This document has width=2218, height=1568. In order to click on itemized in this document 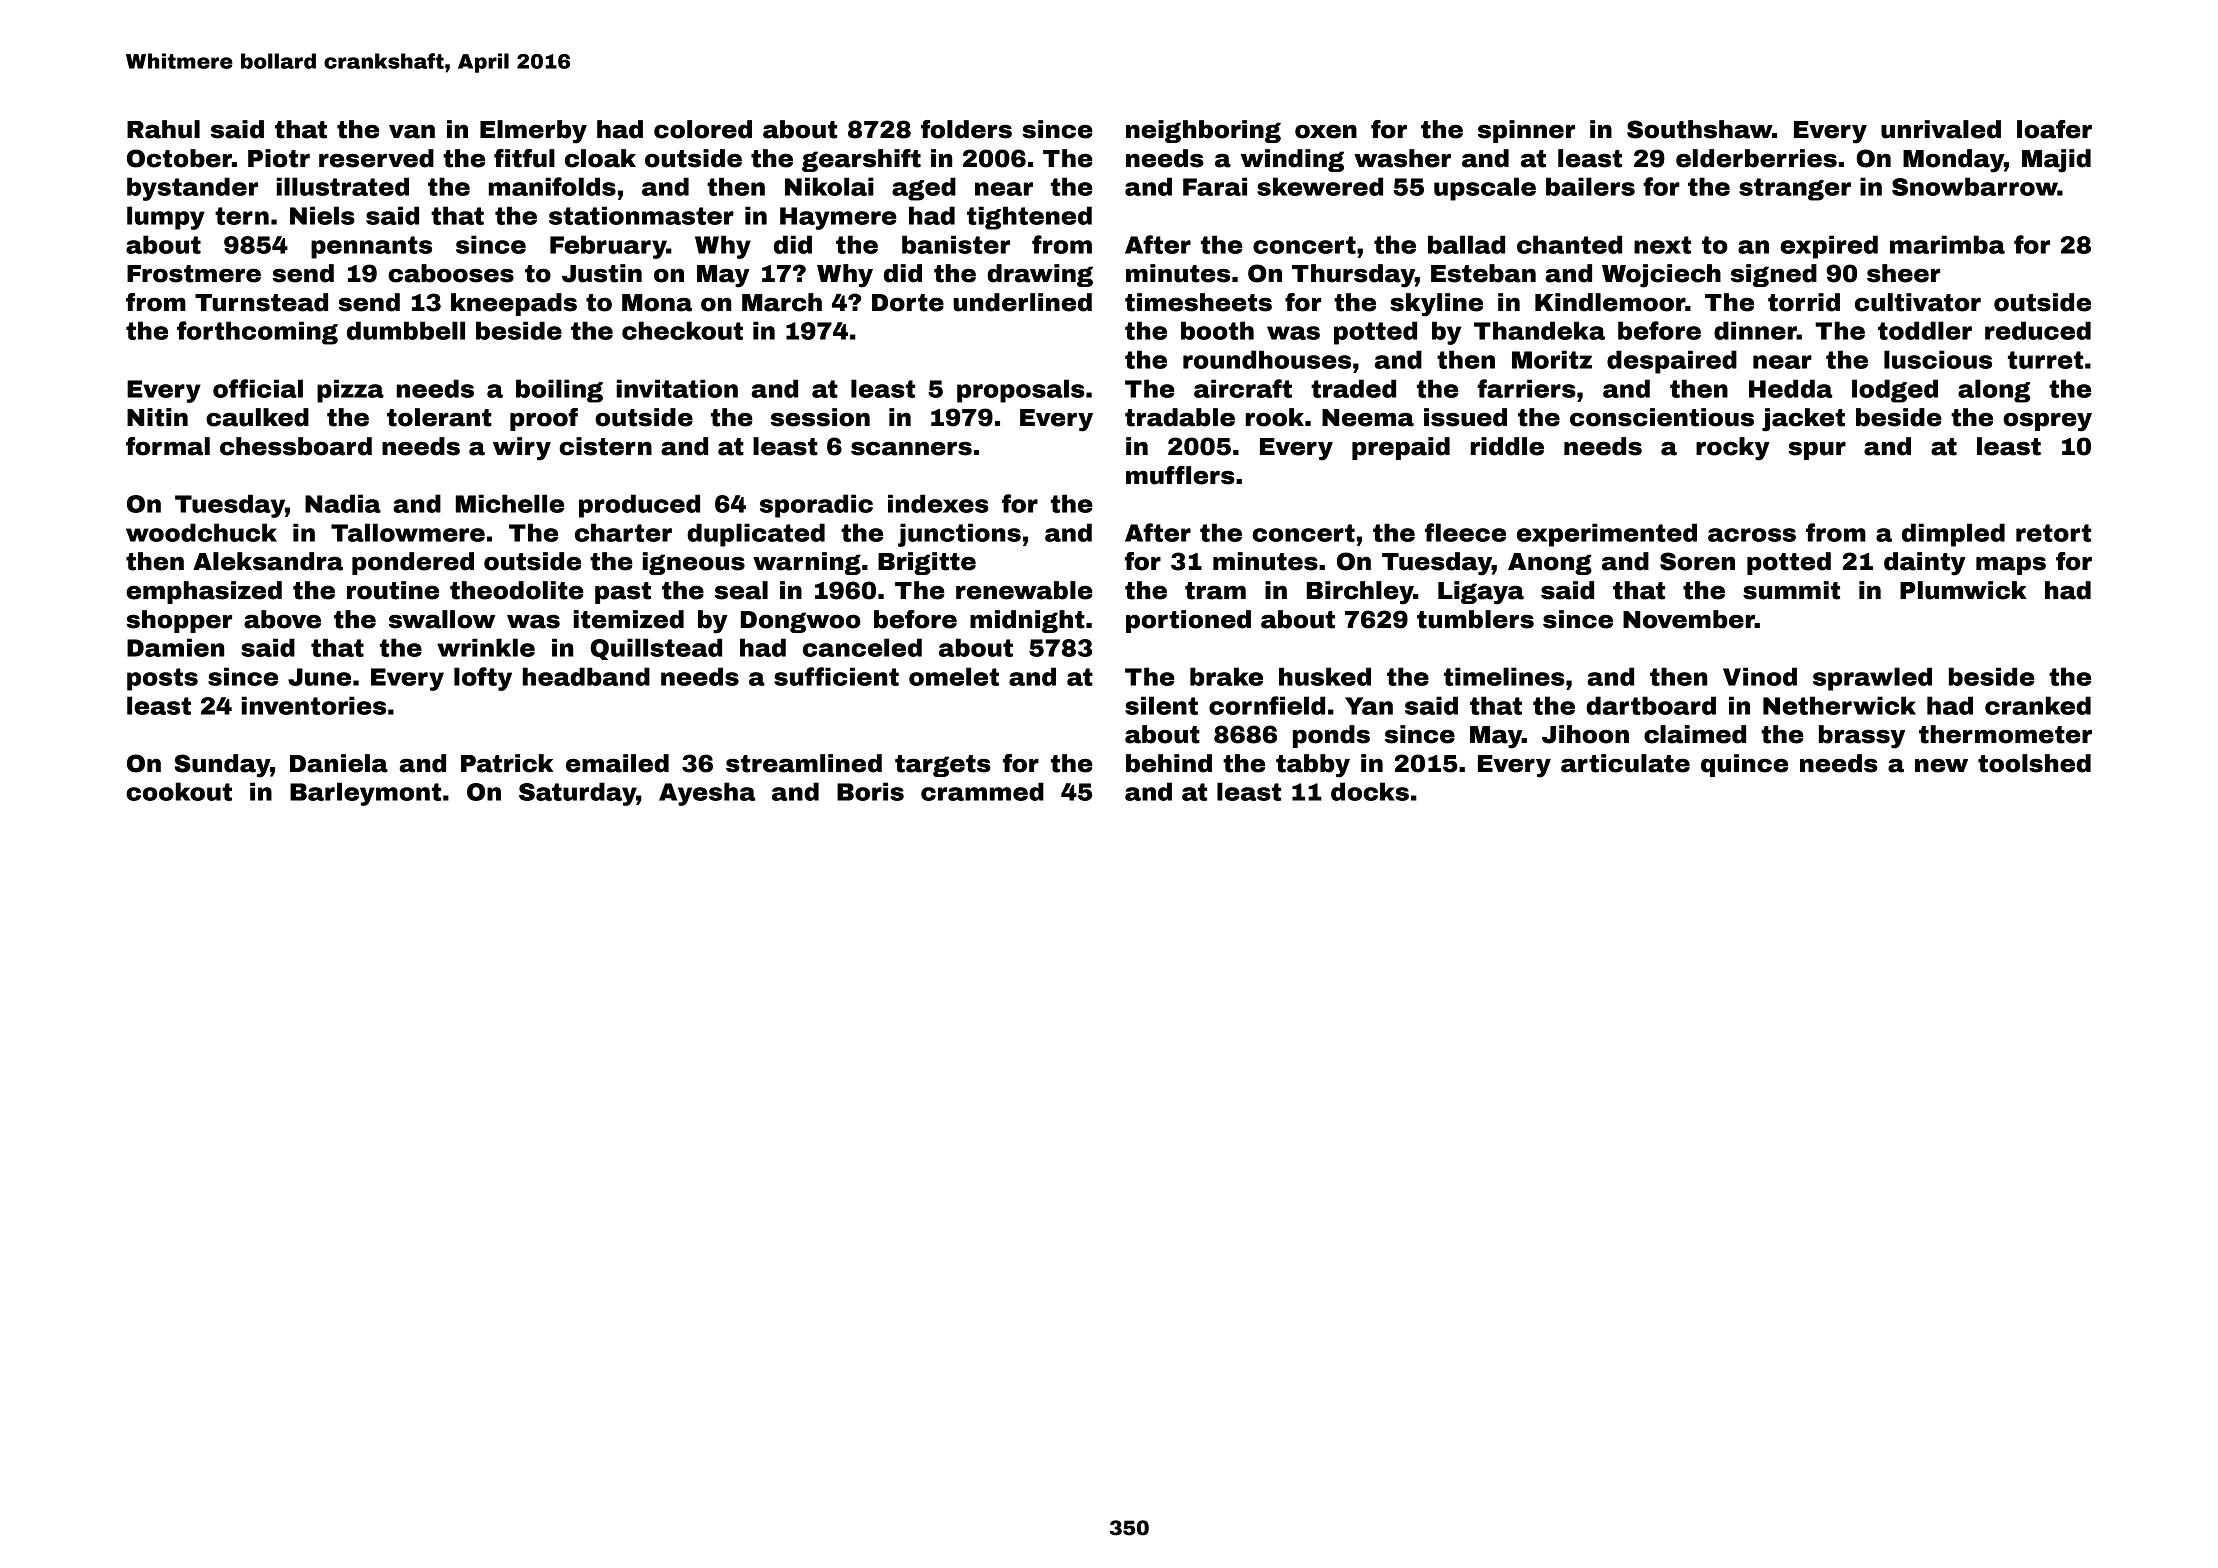, I will do `click(629, 619)`.
